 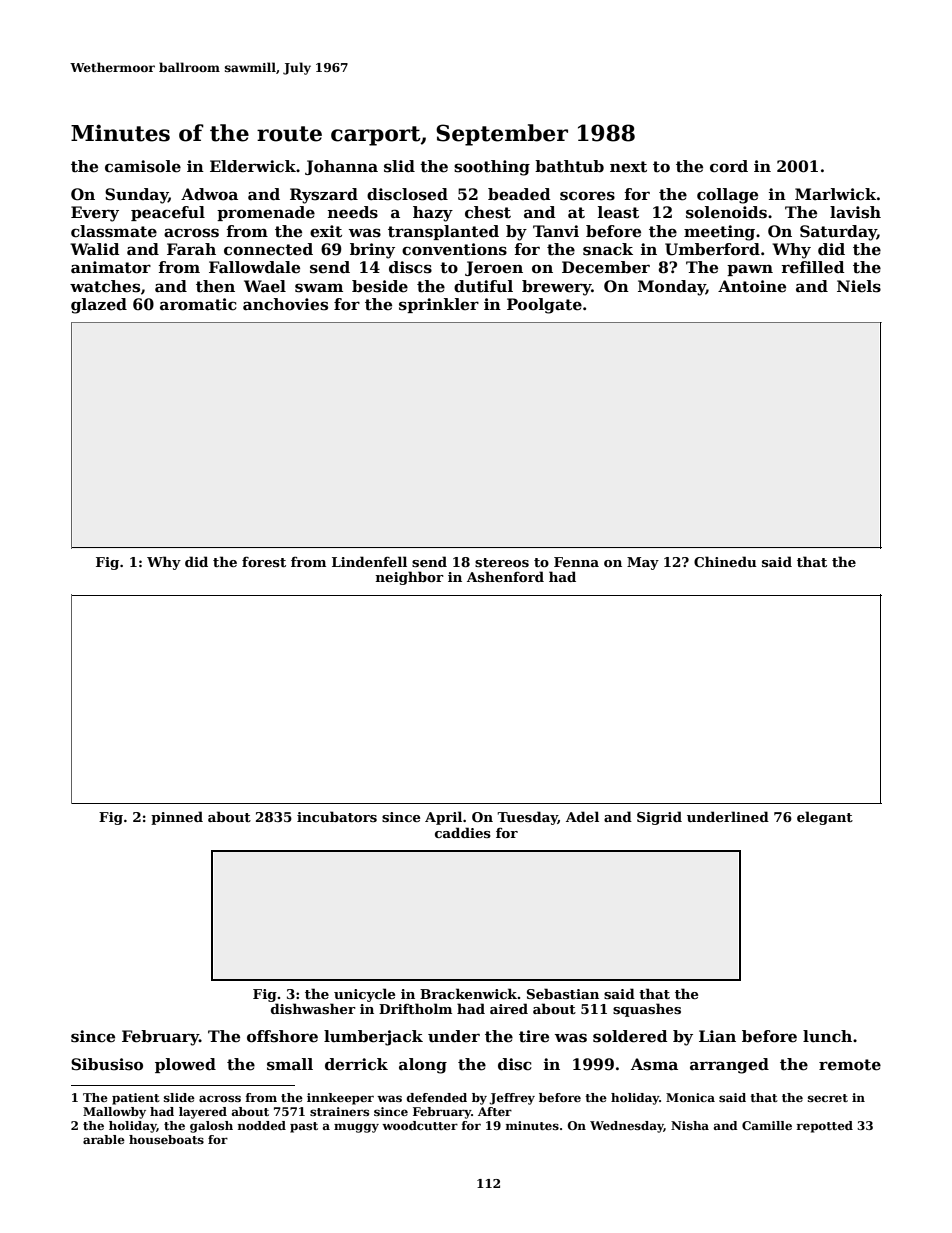 I want to click on repotted, so click(x=825, y=1127).
